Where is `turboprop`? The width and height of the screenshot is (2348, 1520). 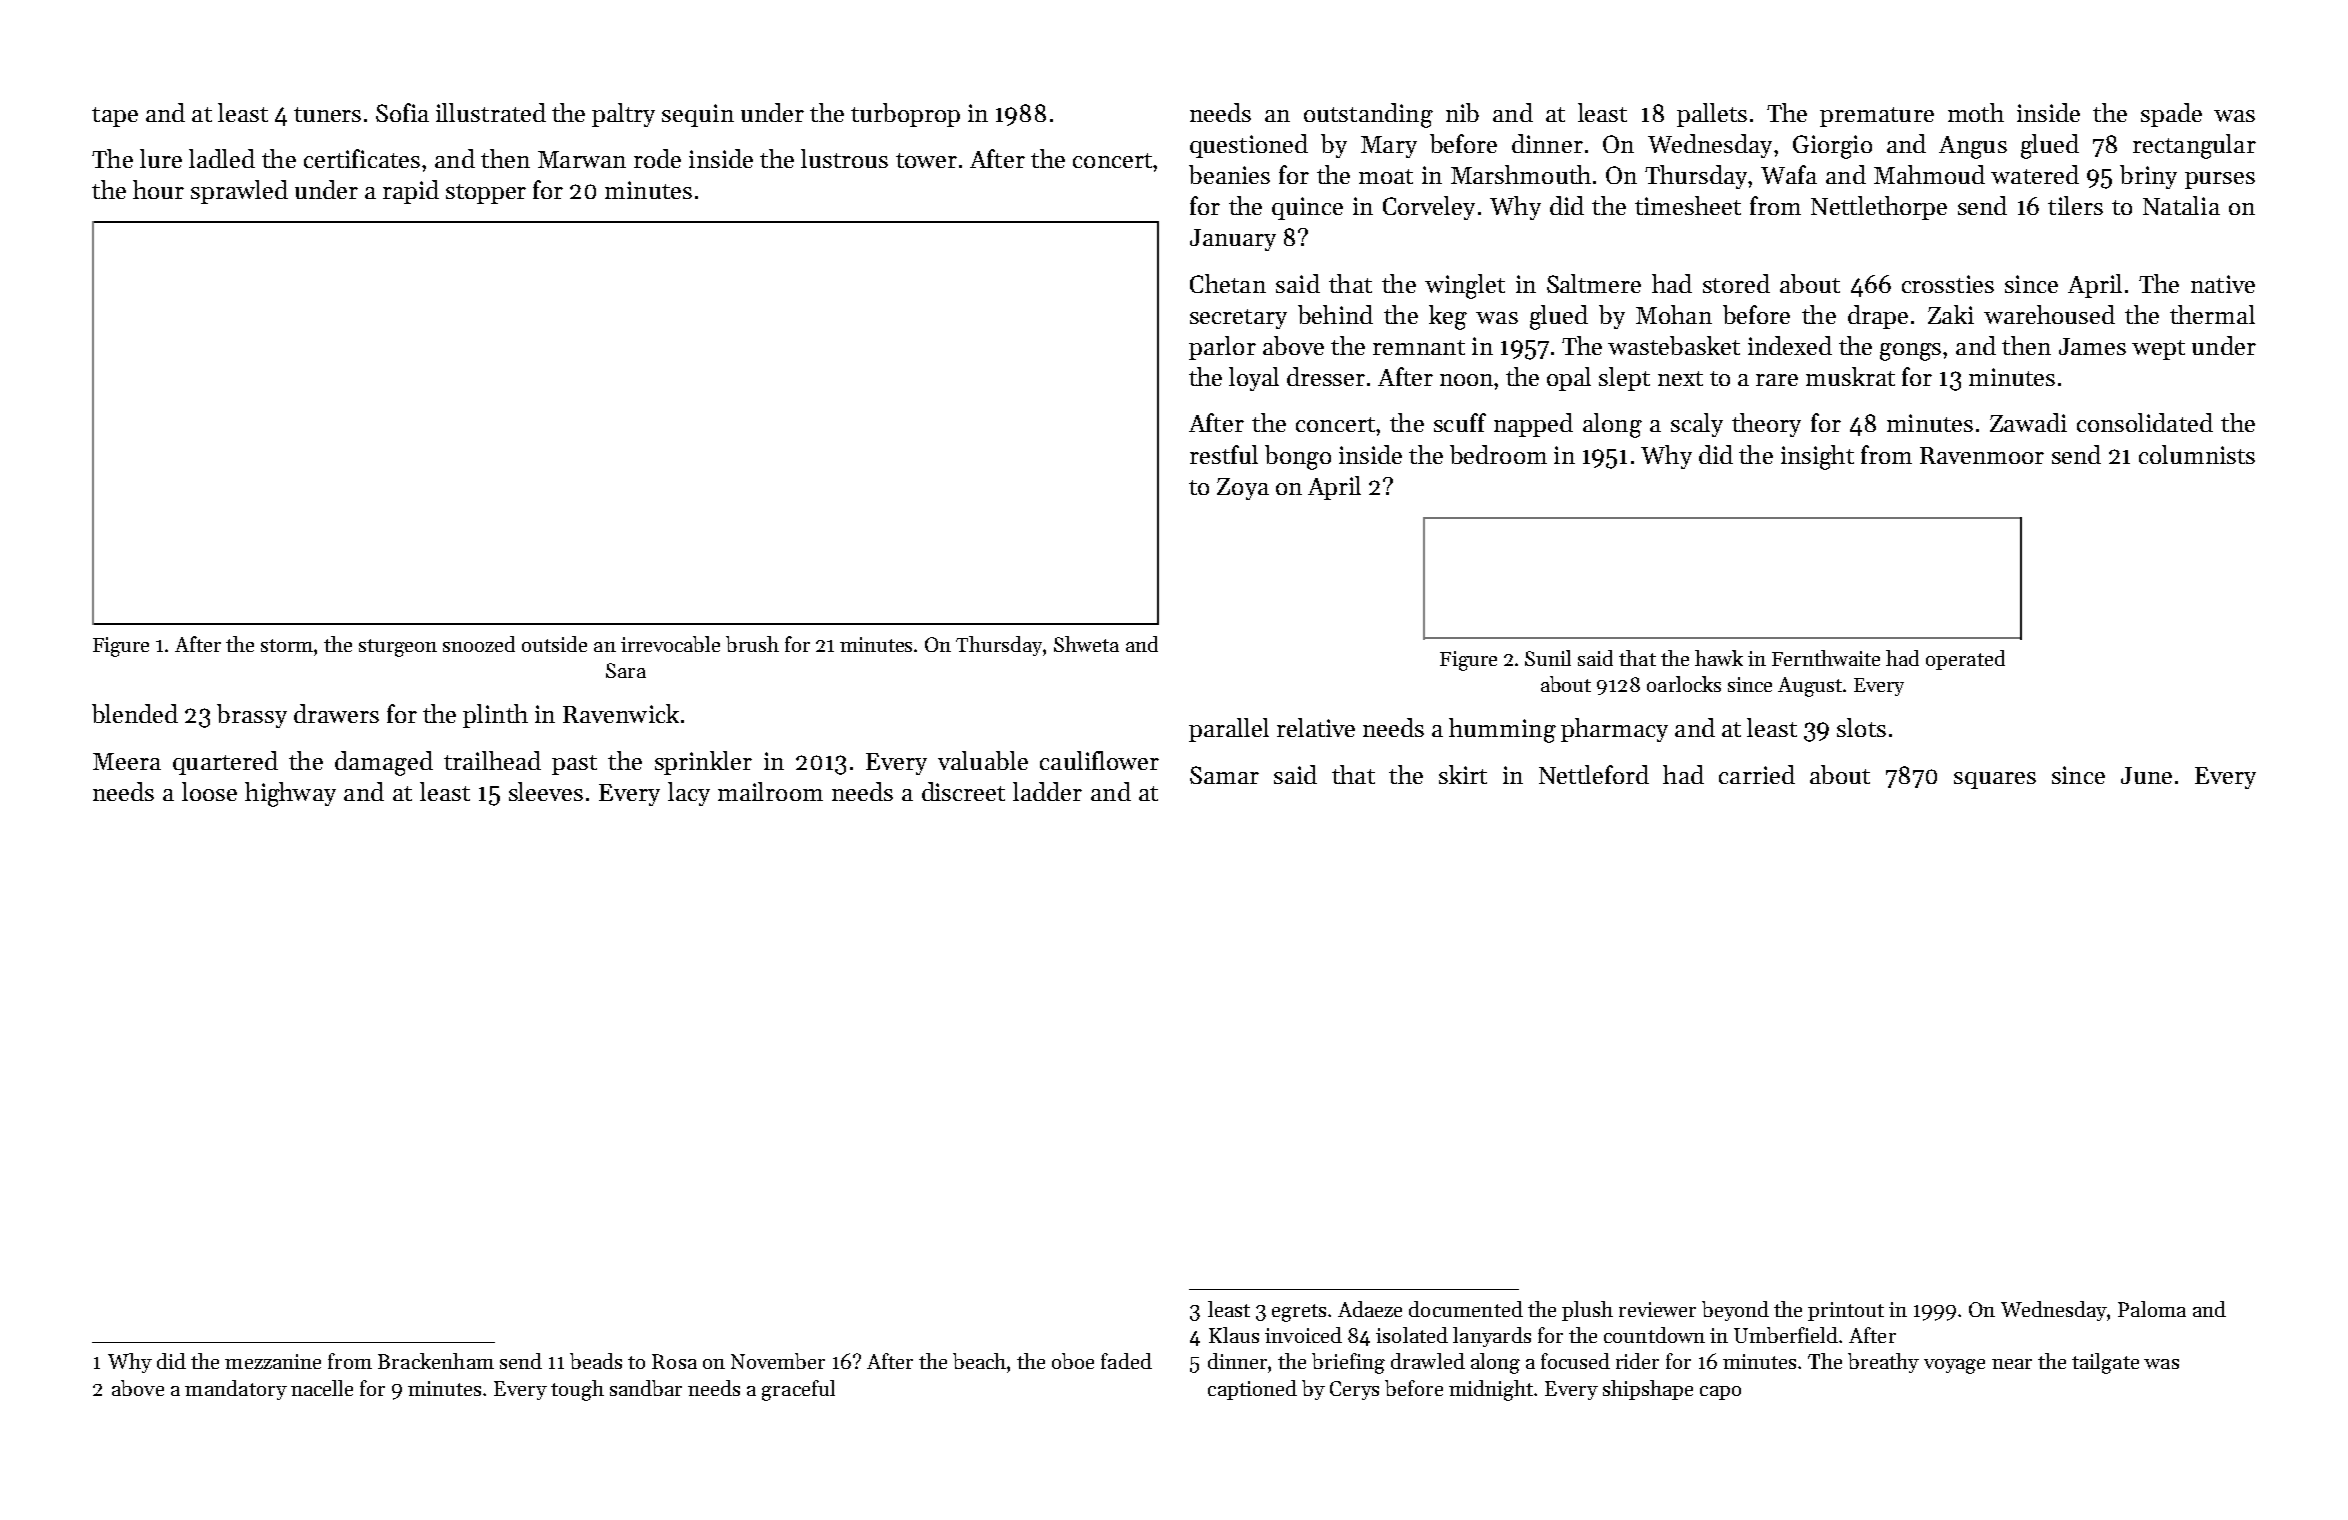
turboprop is located at coordinates (905, 115).
